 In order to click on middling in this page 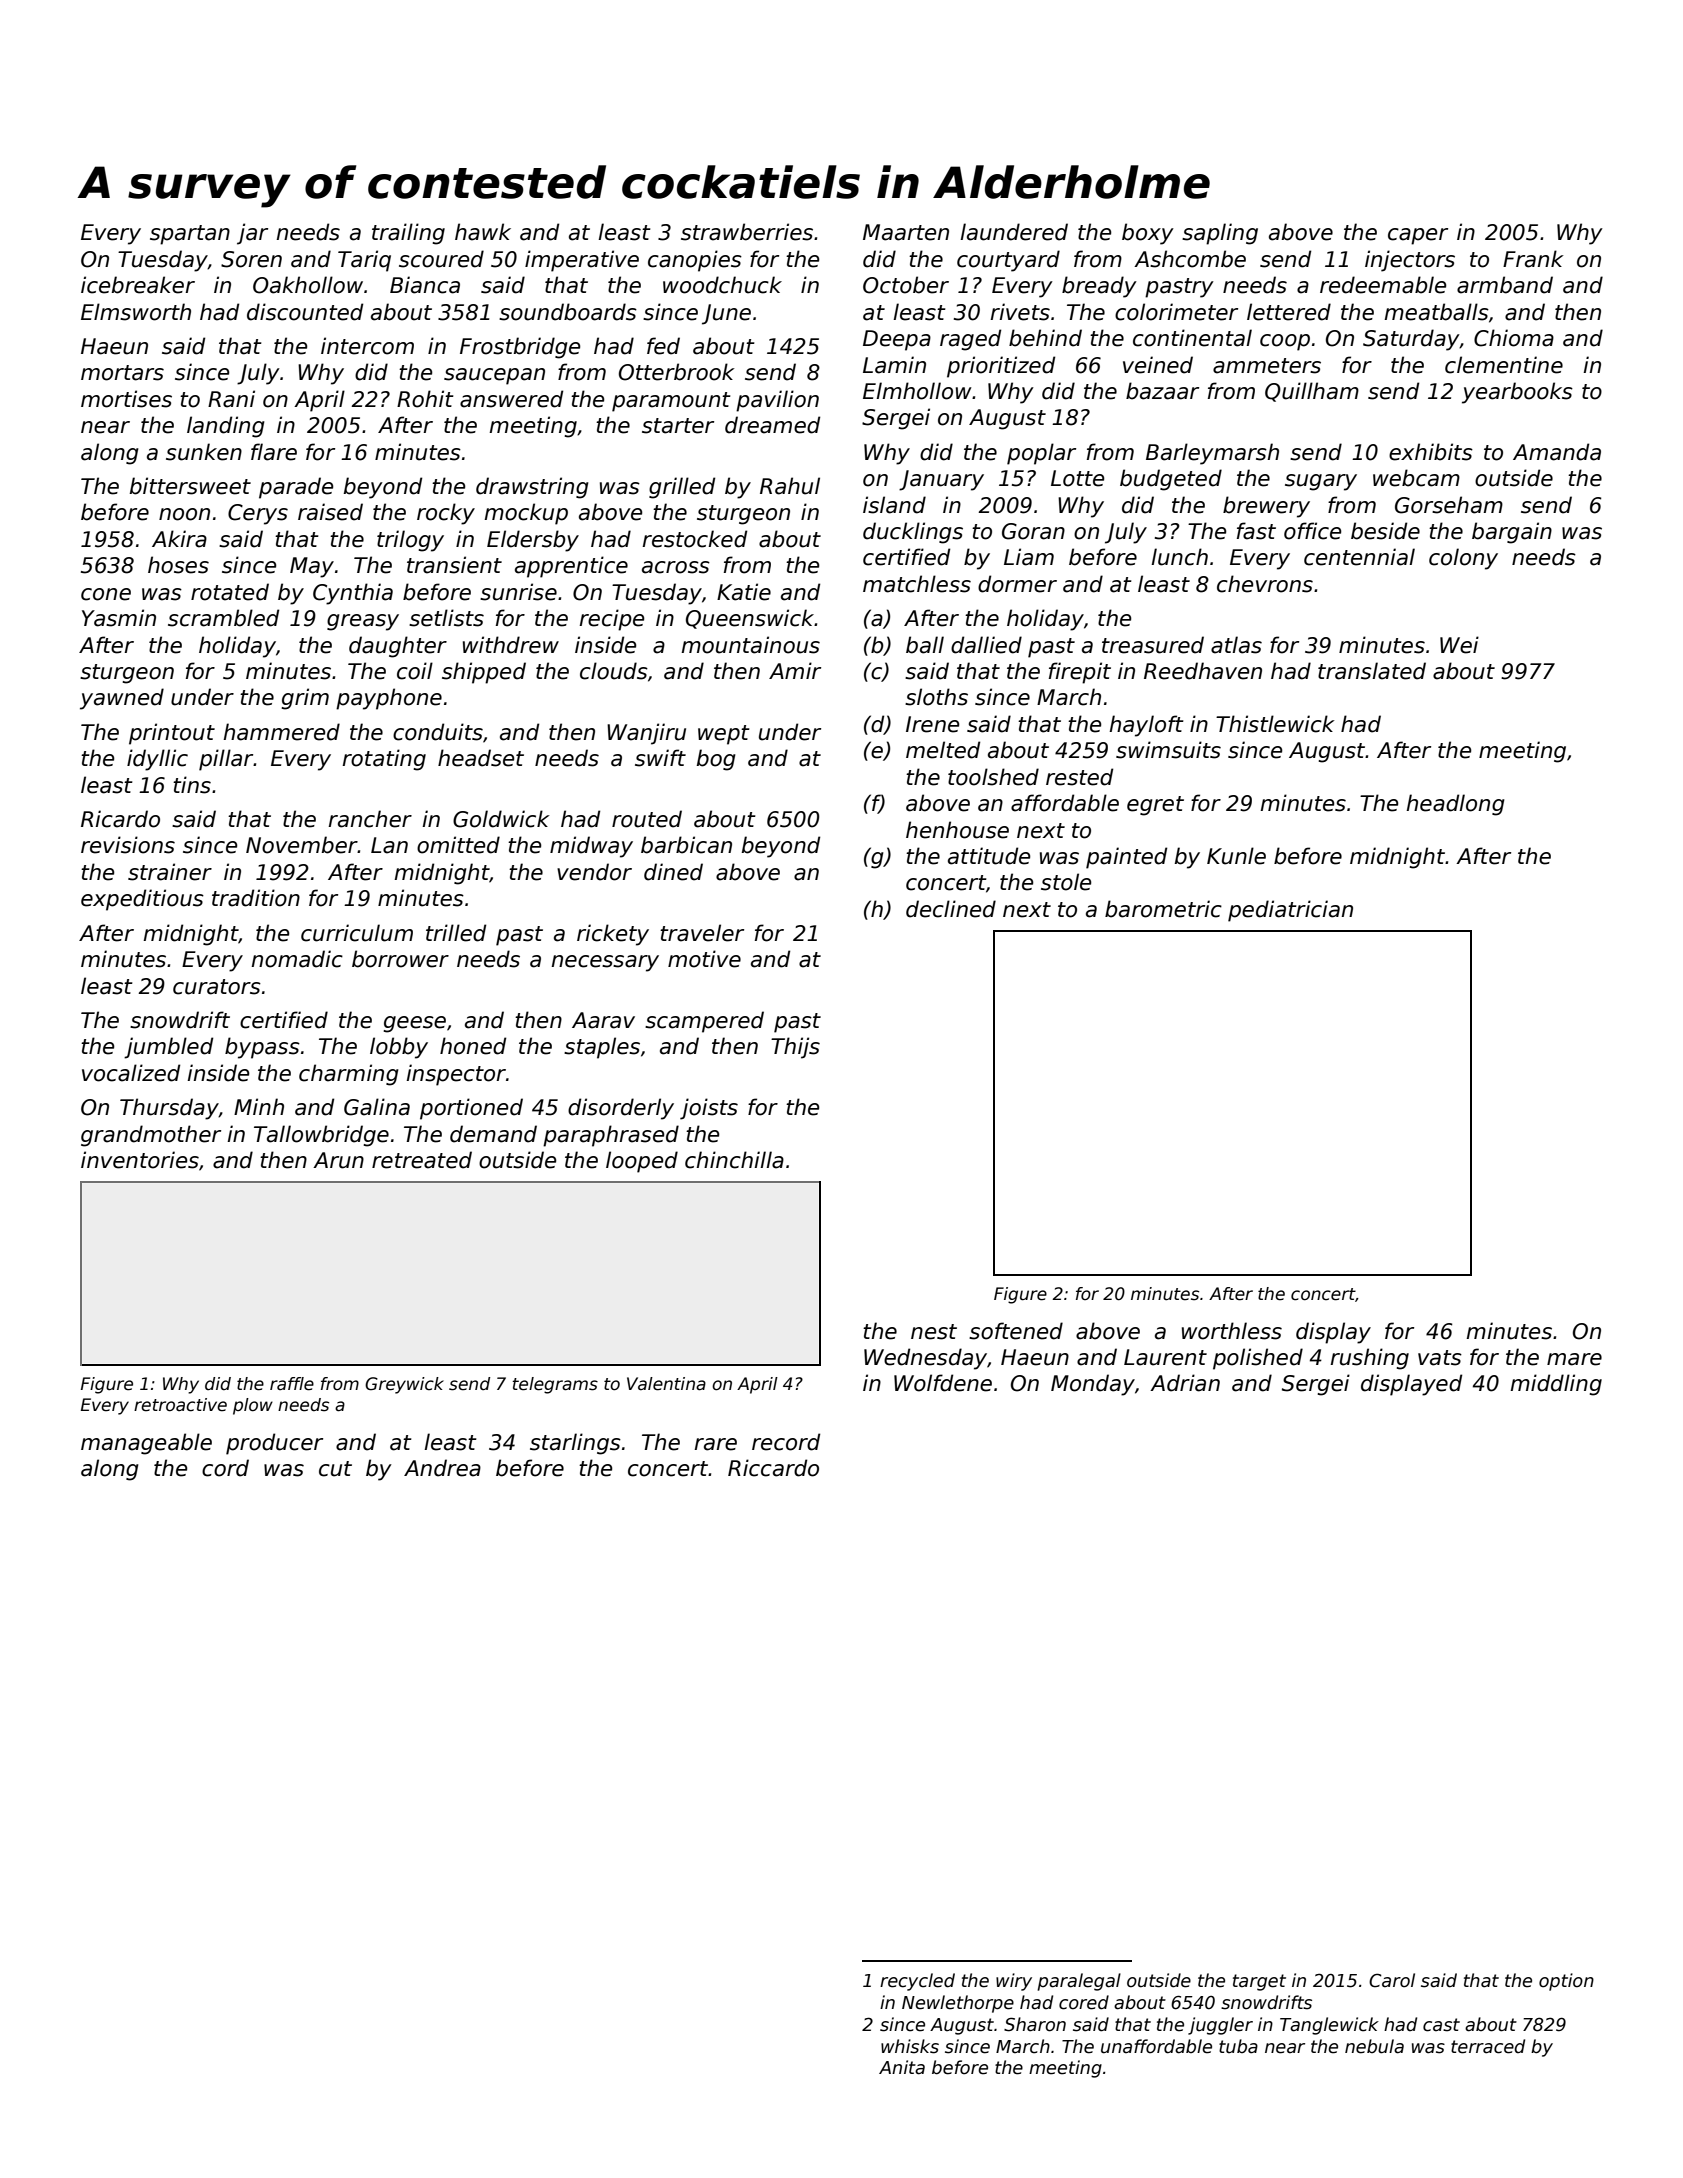, I will do `click(1556, 1385)`.
